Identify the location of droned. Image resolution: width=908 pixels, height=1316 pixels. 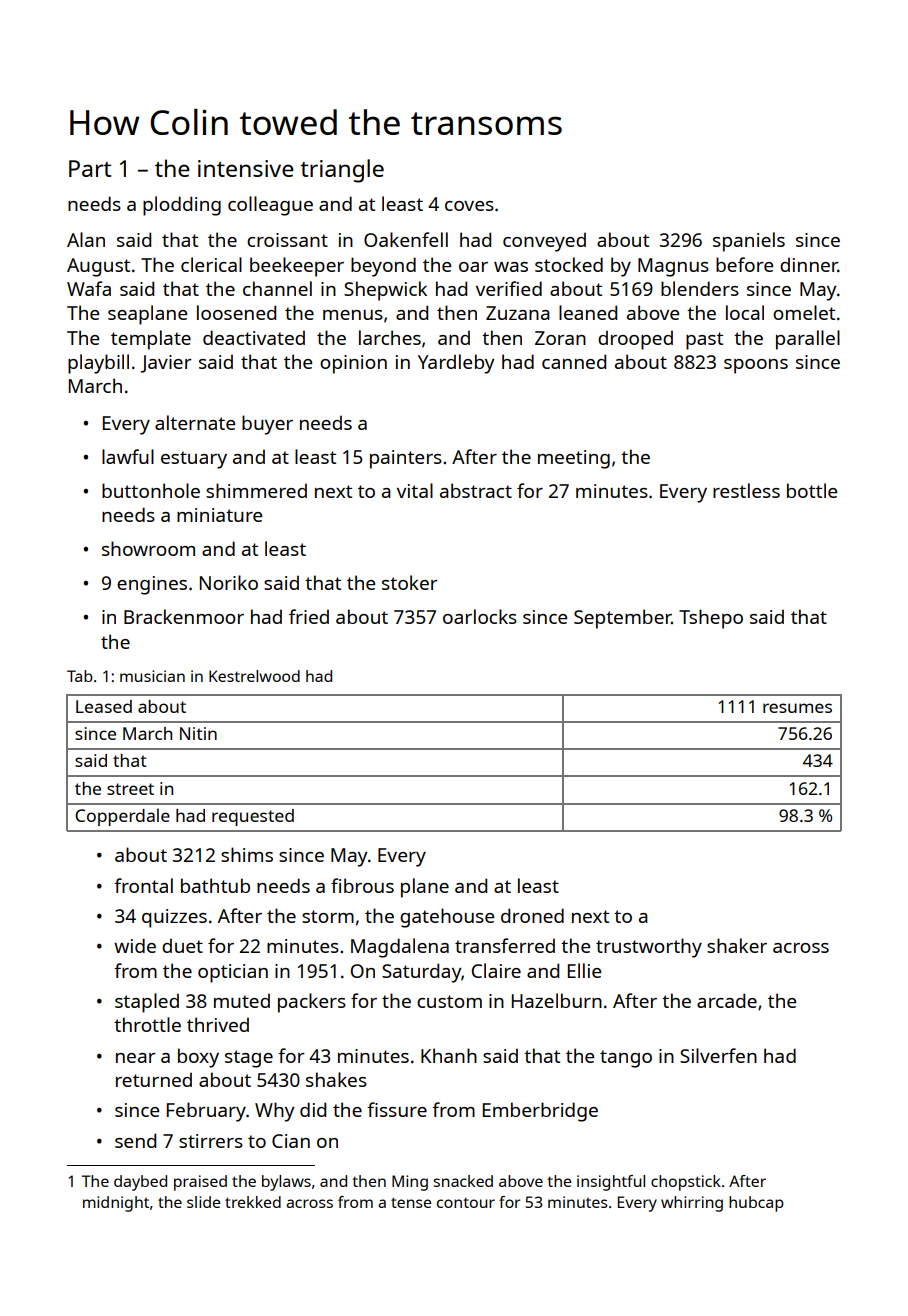
(532, 915).
